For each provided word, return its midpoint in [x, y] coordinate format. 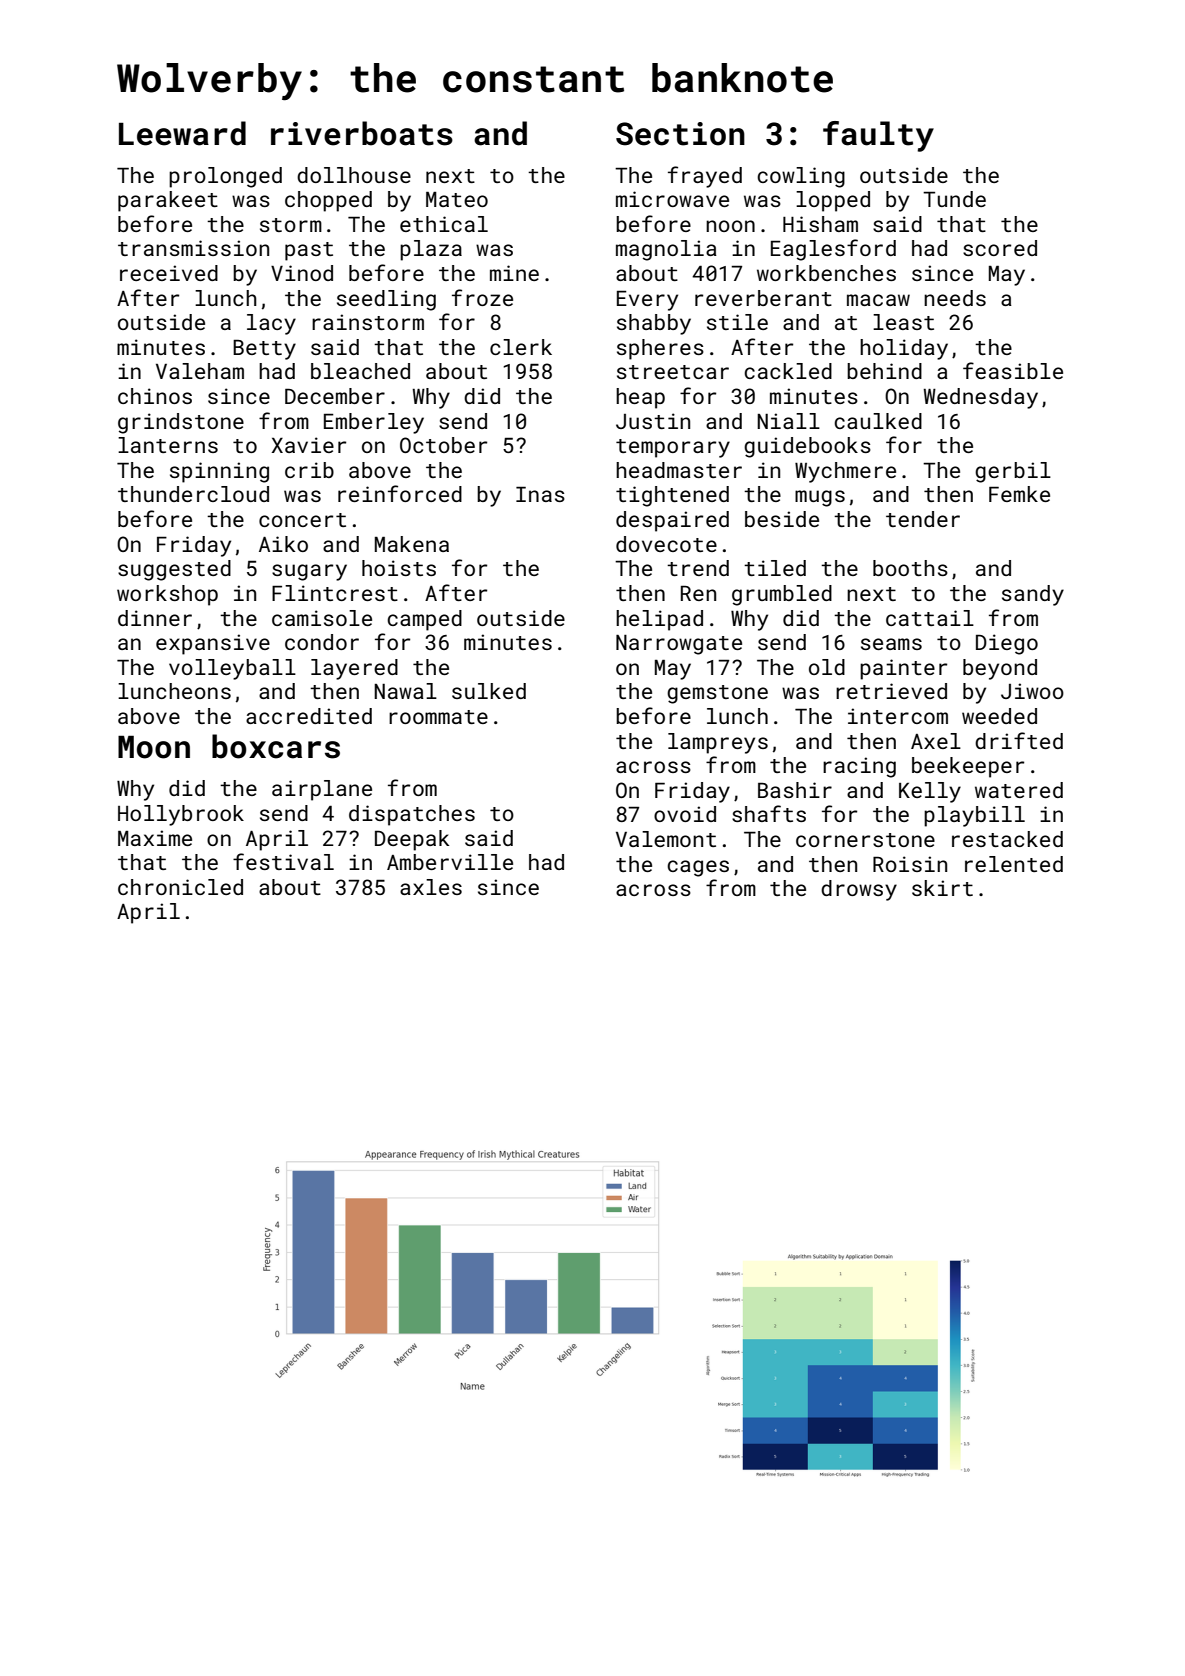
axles [431, 887]
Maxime [155, 838]
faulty [878, 136]
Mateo [457, 199]
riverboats [362, 133]
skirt [942, 888]
